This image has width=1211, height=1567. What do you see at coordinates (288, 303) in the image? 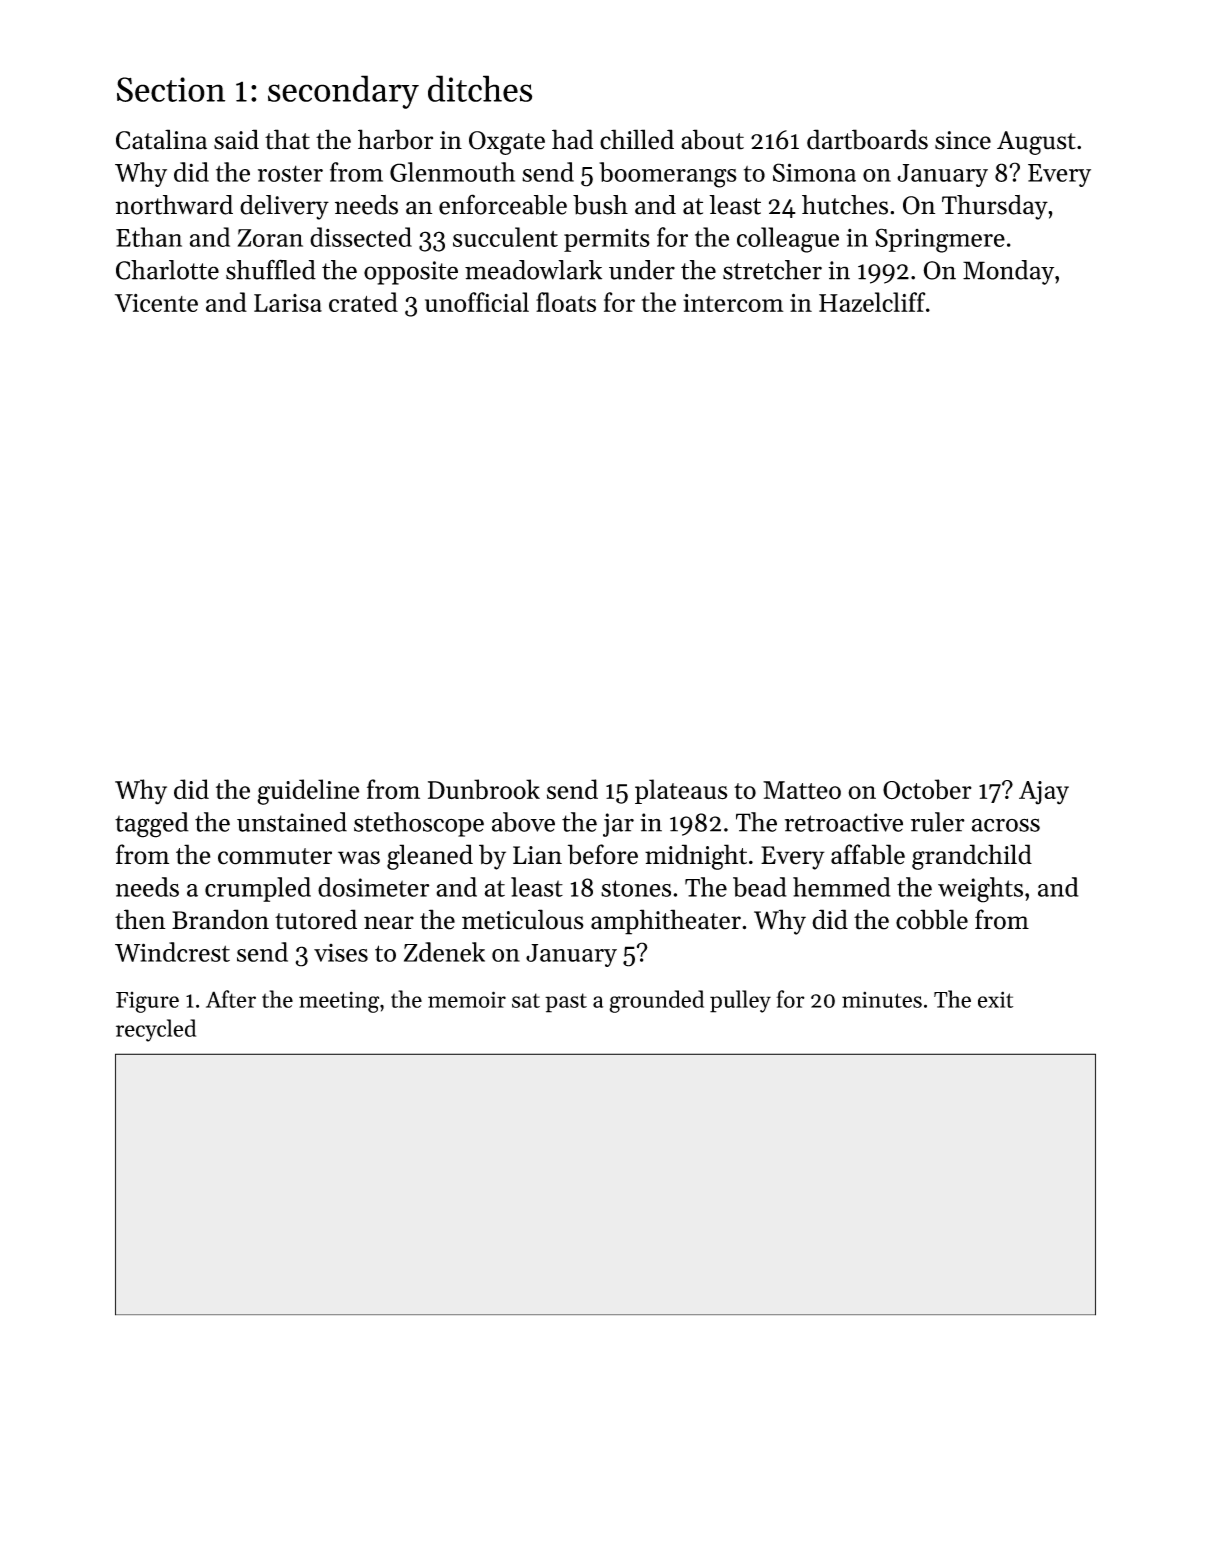
I see `Larisa` at bounding box center [288, 303].
